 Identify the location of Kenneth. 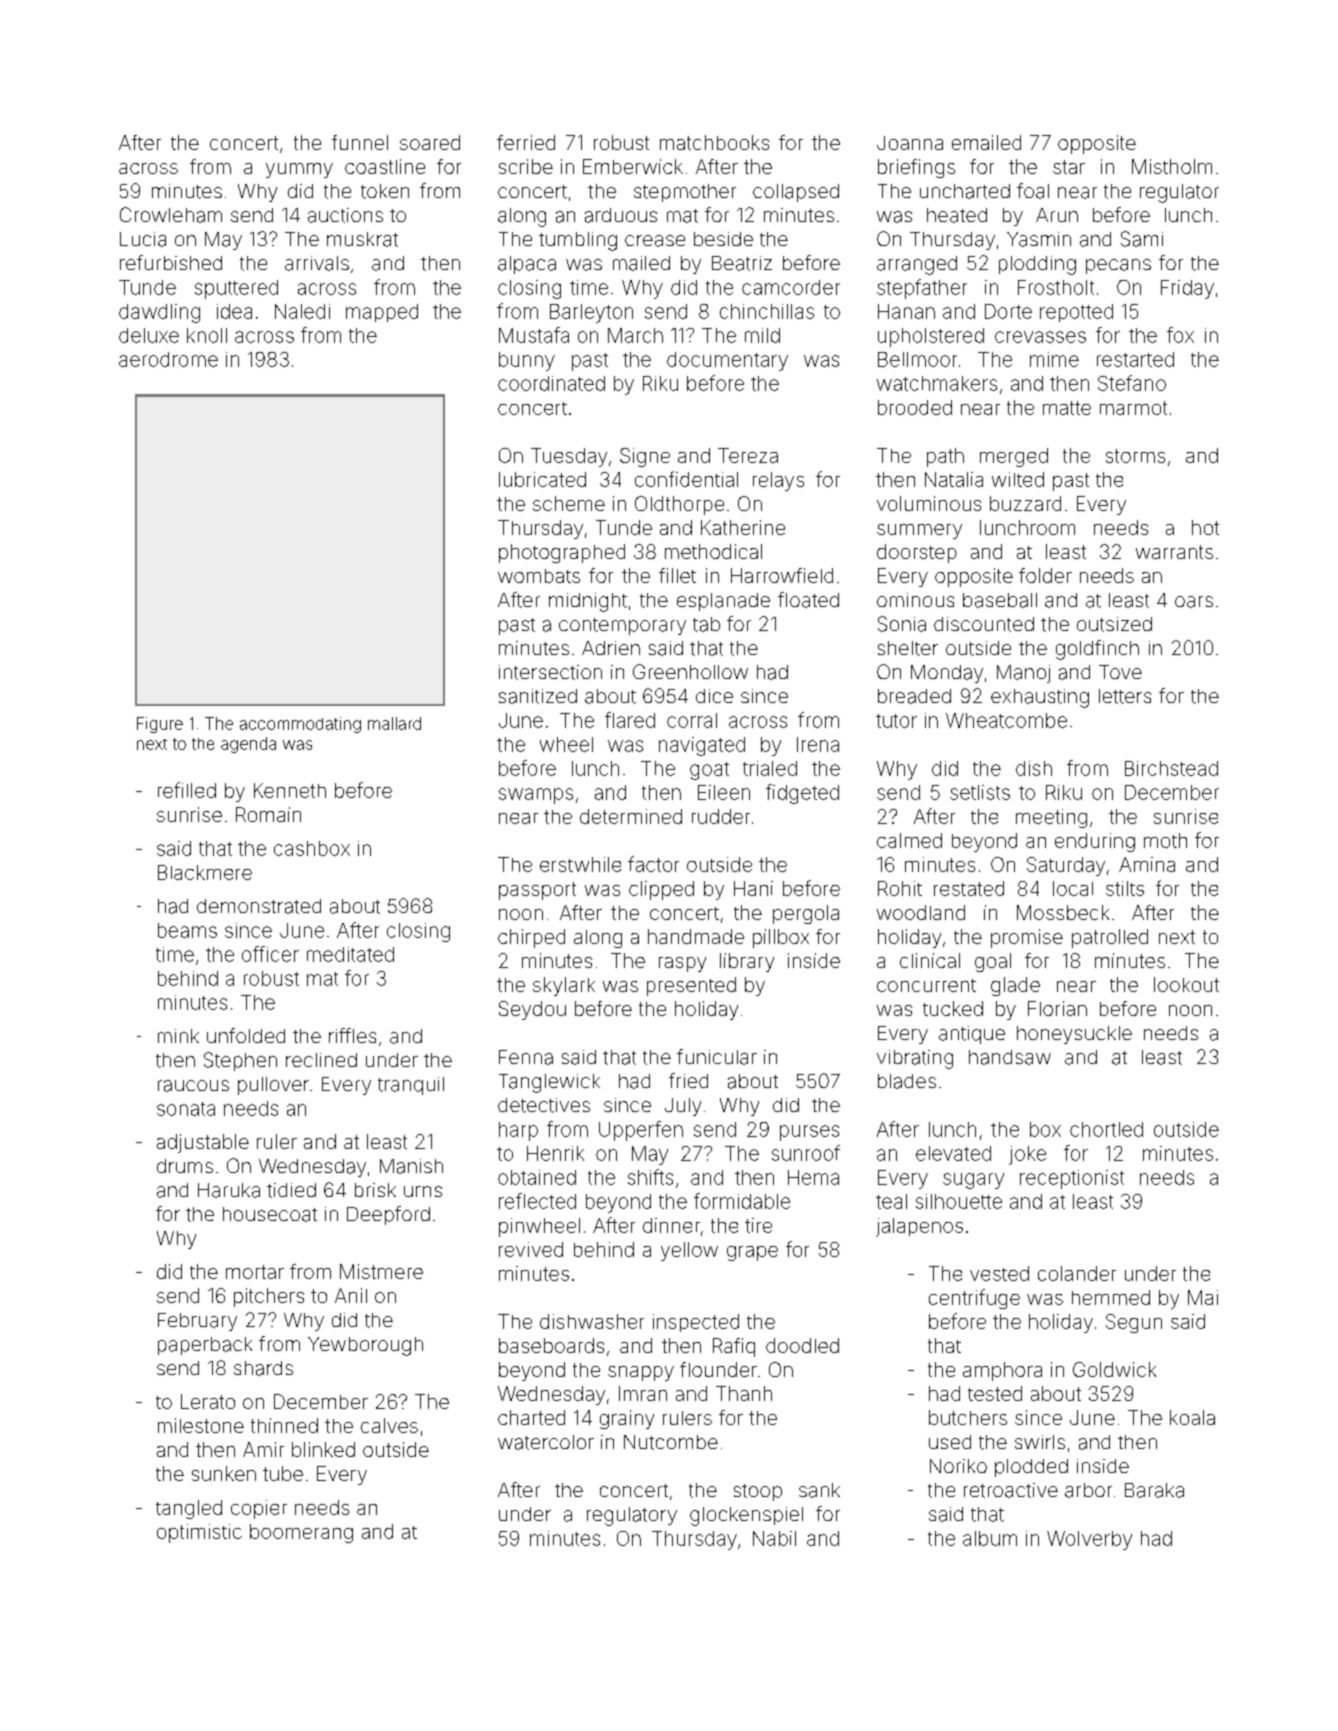
(290, 790).
